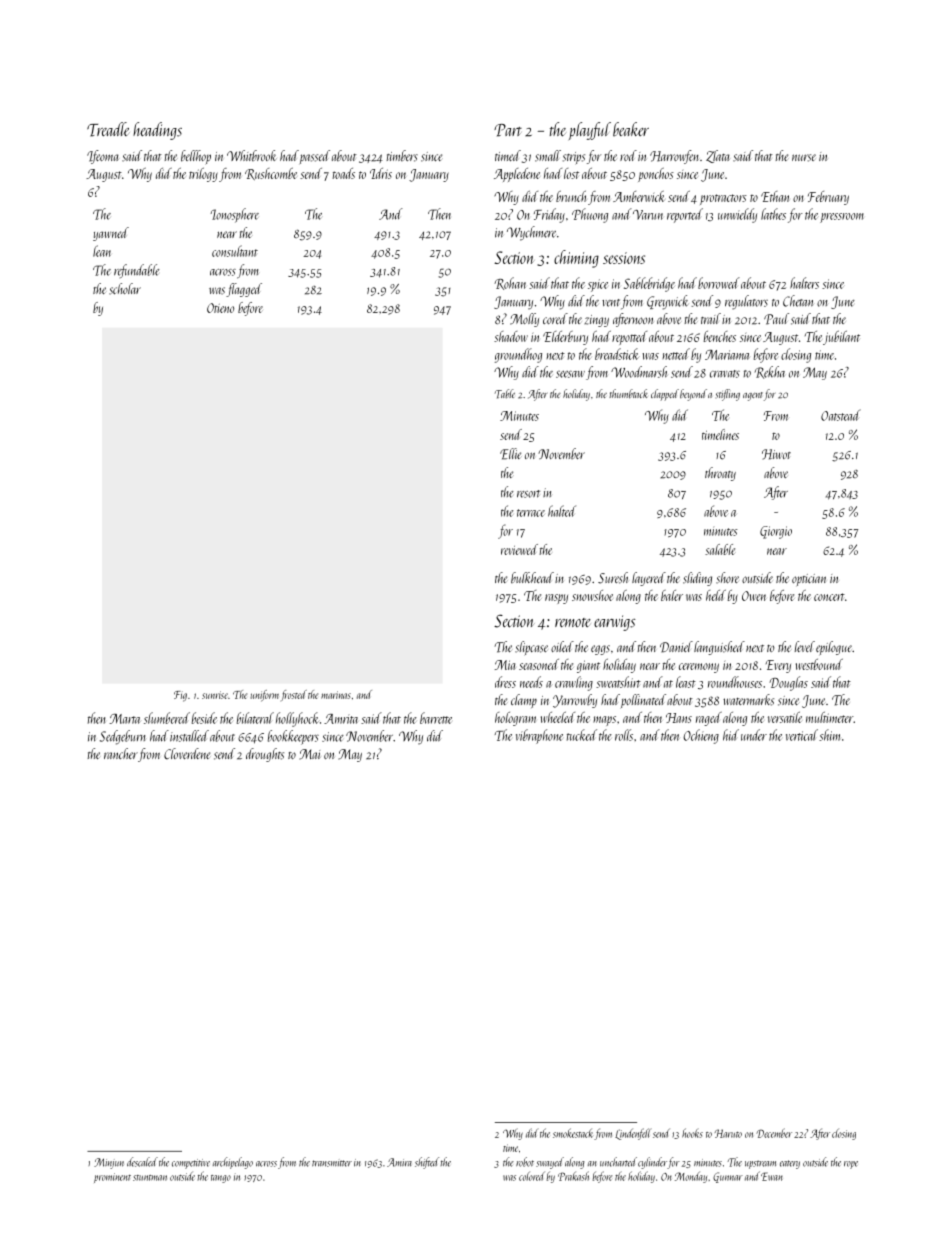  What do you see at coordinates (701, 736) in the image?
I see `Ochieng` at bounding box center [701, 736].
